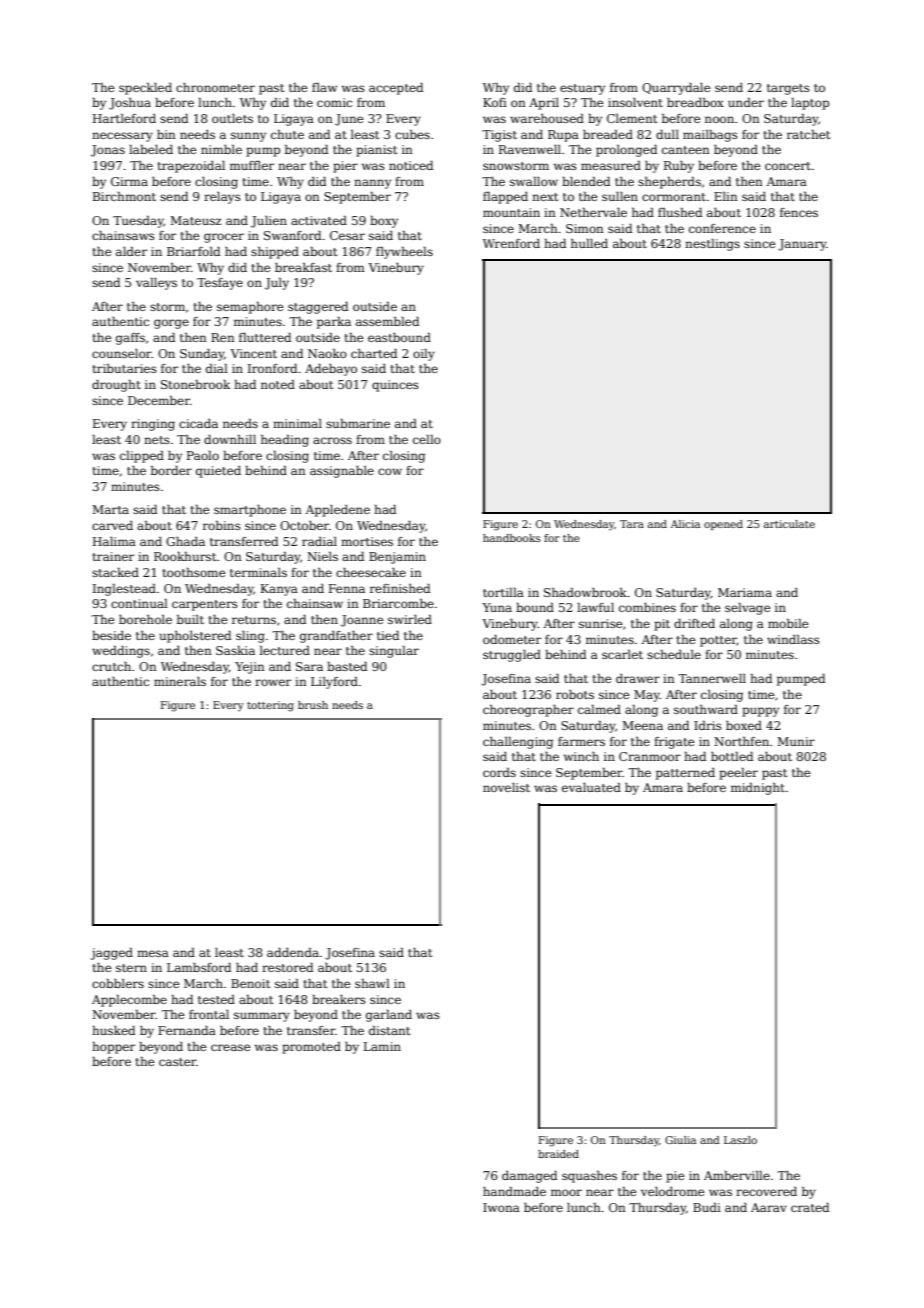 Image resolution: width=924 pixels, height=1308 pixels. Describe the element at coordinates (512, 538) in the screenshot. I see `handbooks` at that location.
